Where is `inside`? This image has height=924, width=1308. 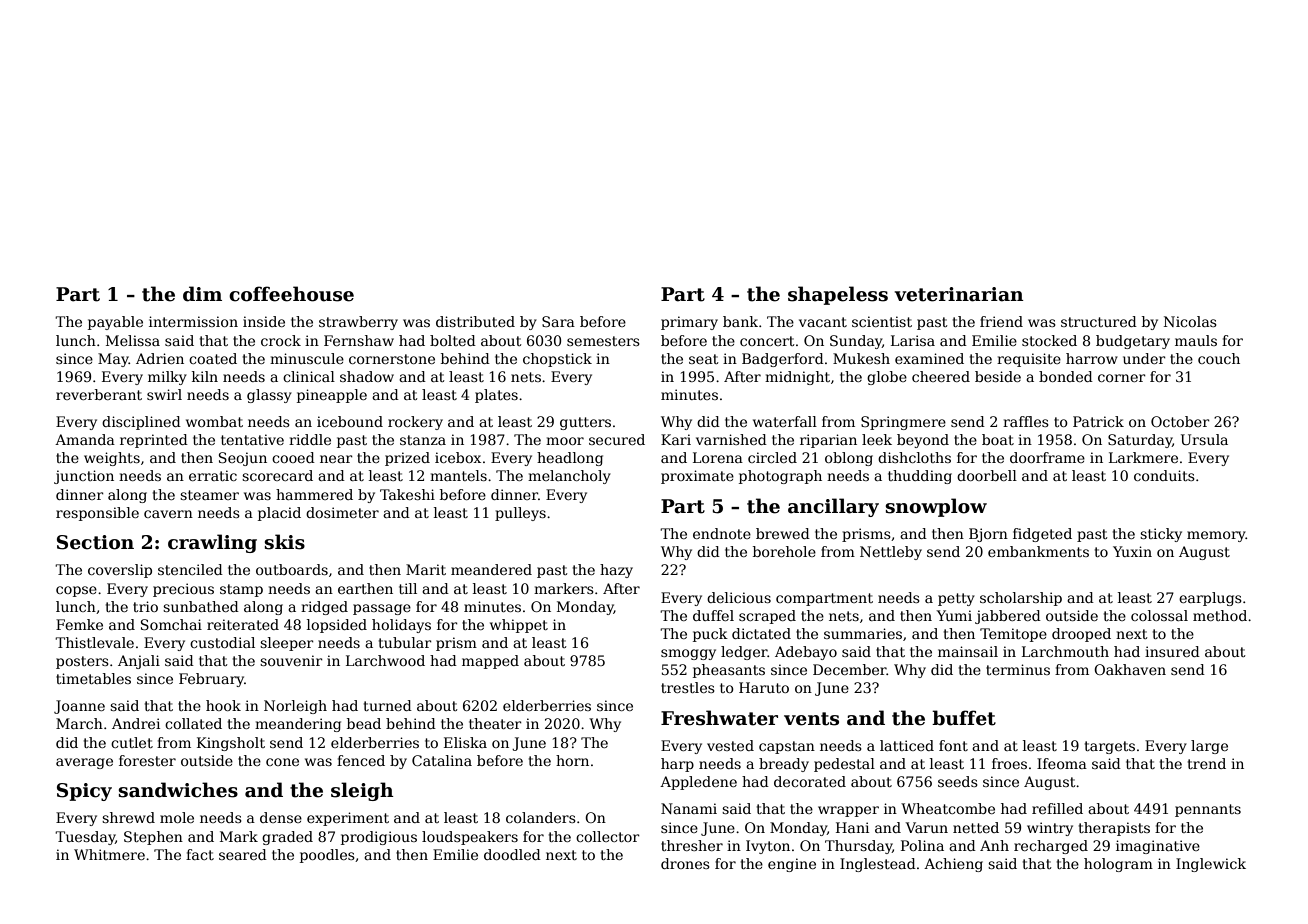 inside is located at coordinates (264, 321).
